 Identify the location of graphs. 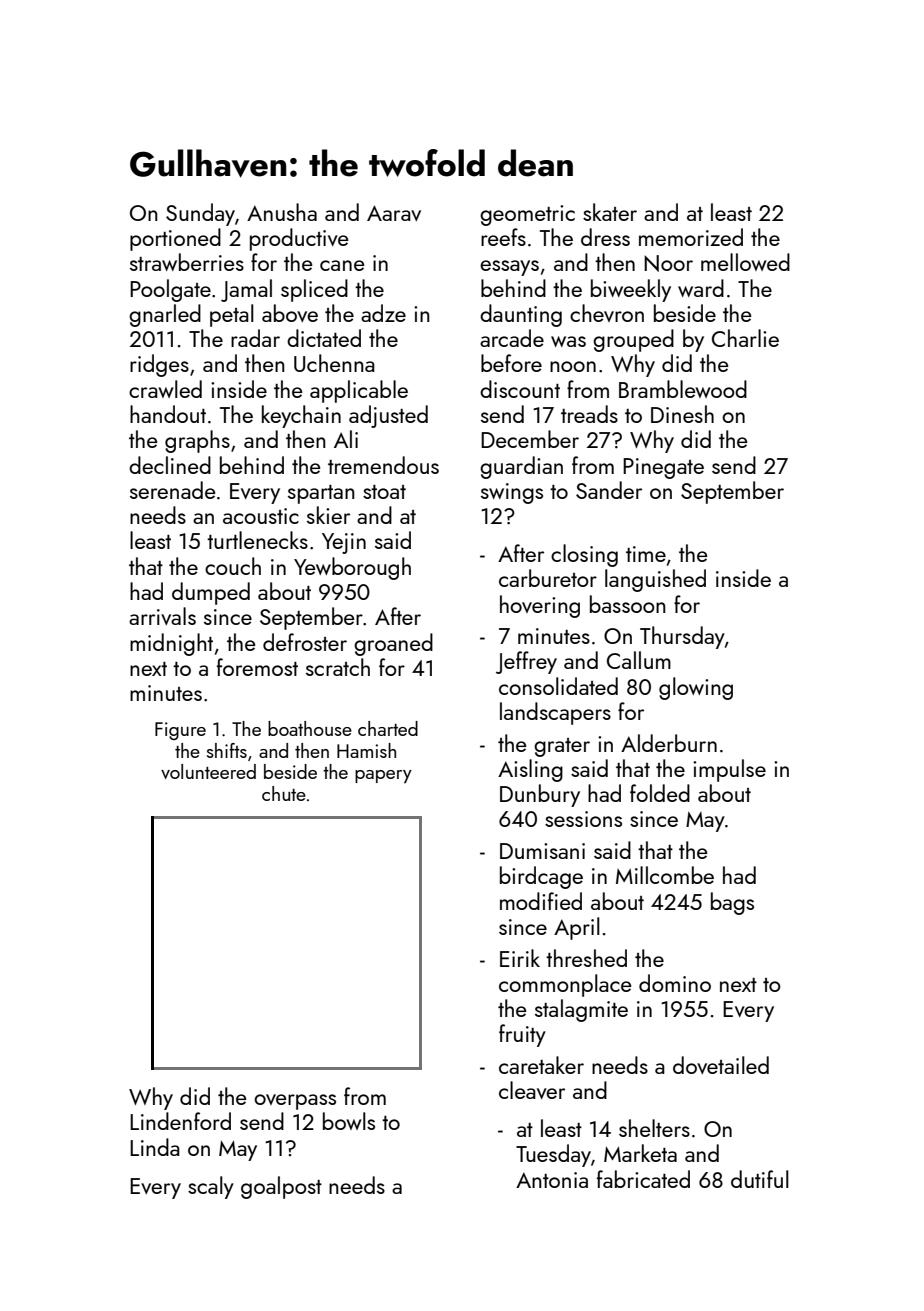
(197, 441).
